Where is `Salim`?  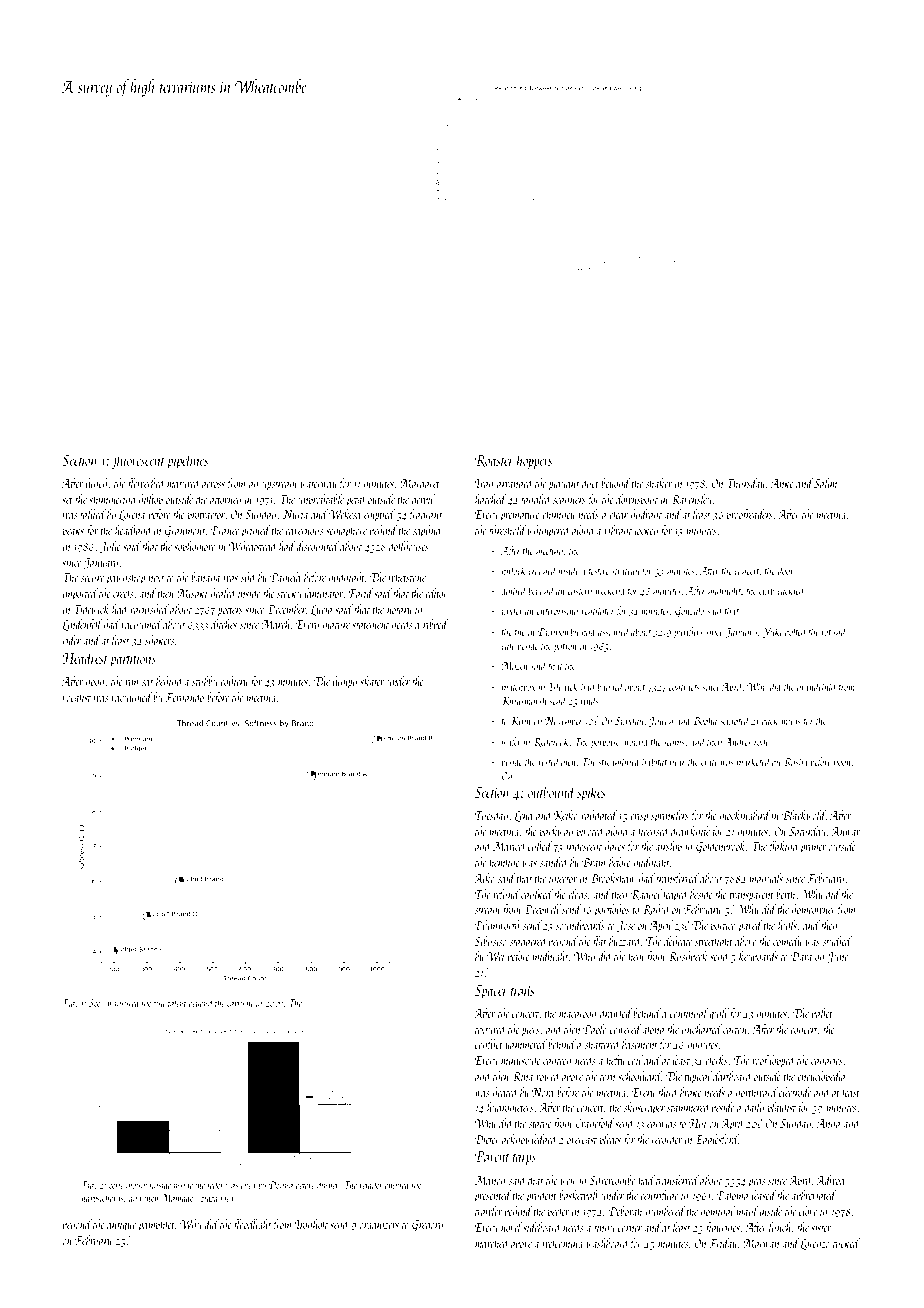
Salim is located at coordinates (825, 483).
